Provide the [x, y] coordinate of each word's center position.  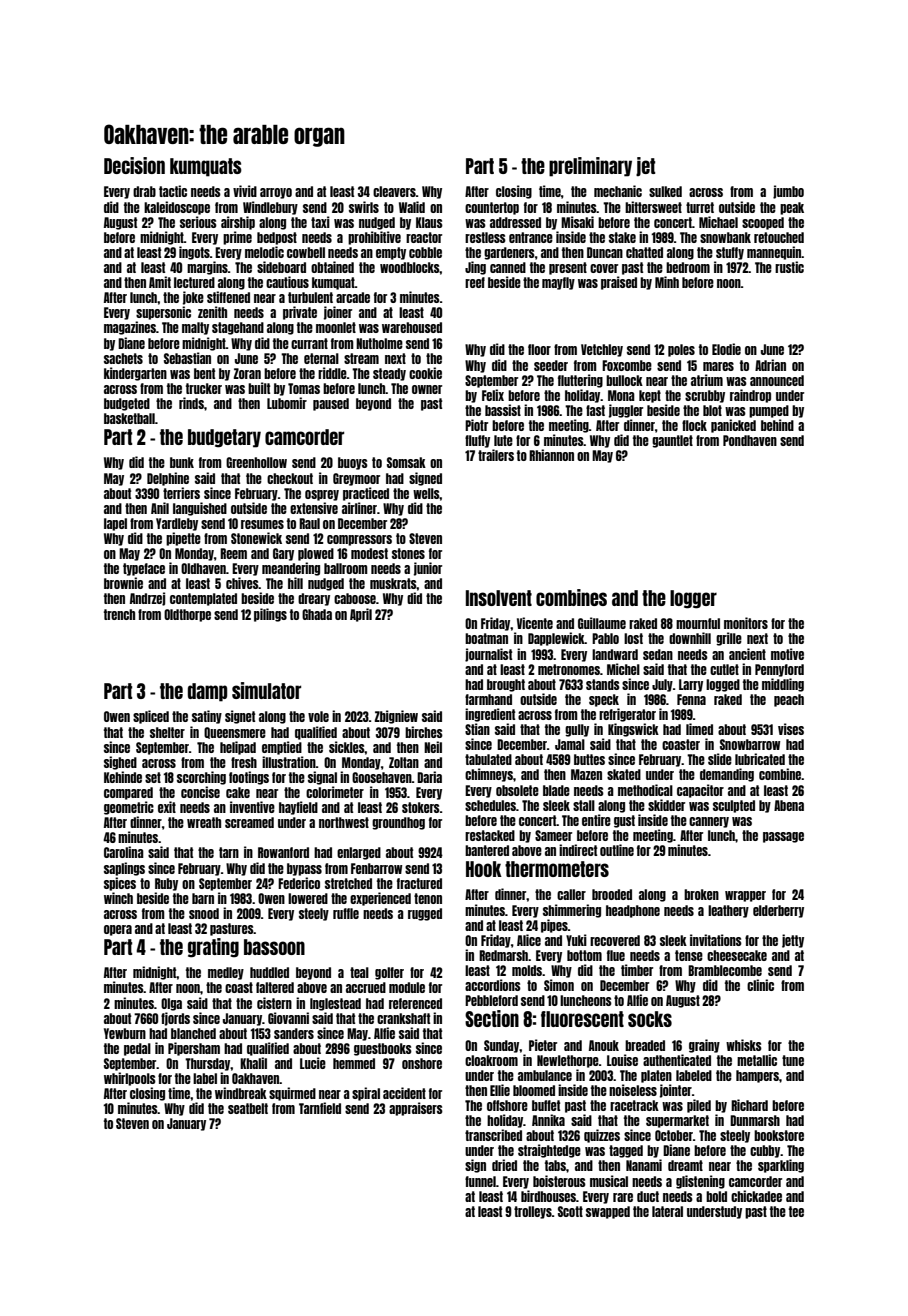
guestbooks [383, 1049]
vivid [245, 191]
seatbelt [248, 1108]
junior [428, 569]
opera [118, 930]
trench [119, 614]
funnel [480, 1181]
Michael [718, 222]
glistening [700, 1182]
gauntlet [672, 441]
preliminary [590, 167]
